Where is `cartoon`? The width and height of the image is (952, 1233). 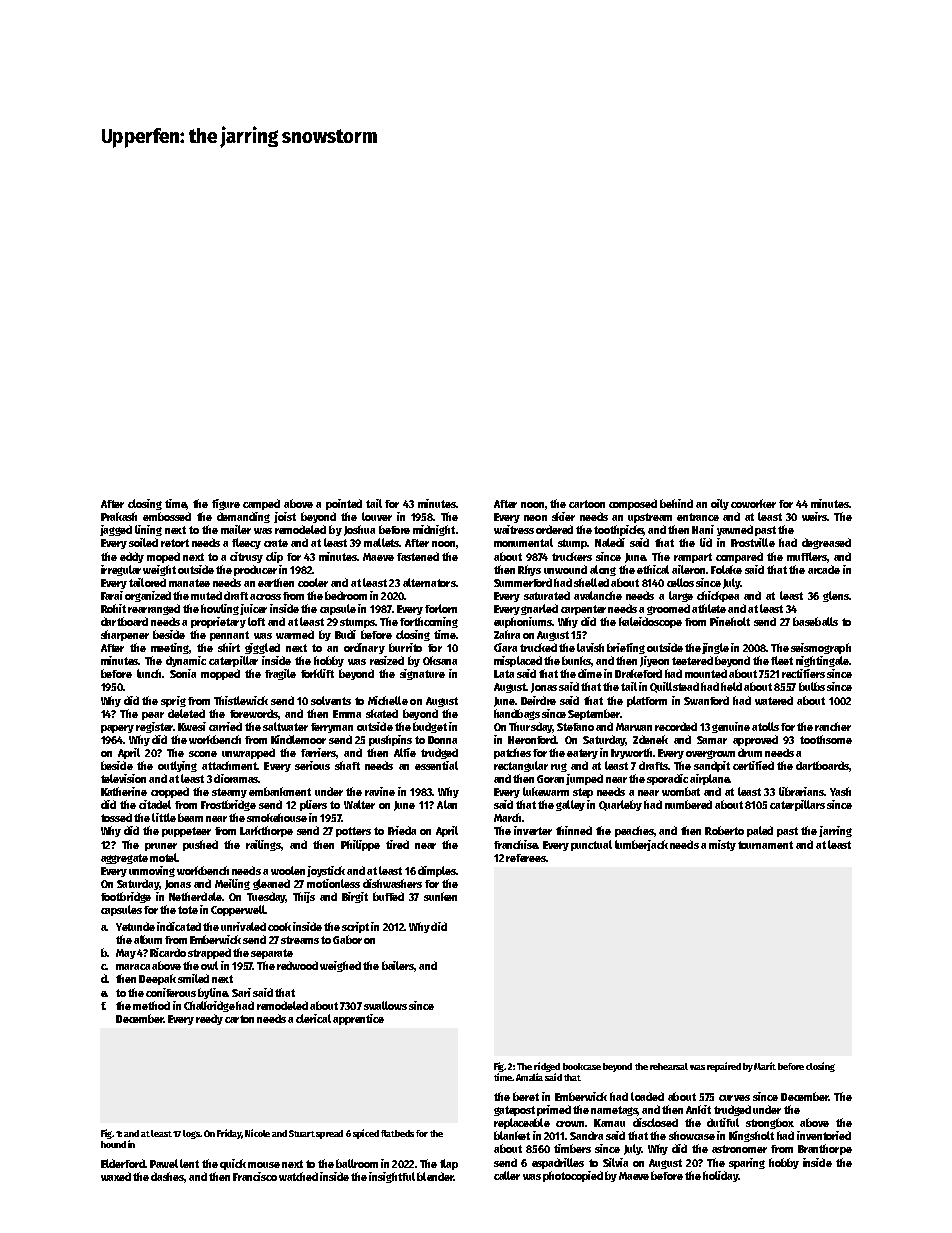
cartoon is located at coordinates (587, 504).
